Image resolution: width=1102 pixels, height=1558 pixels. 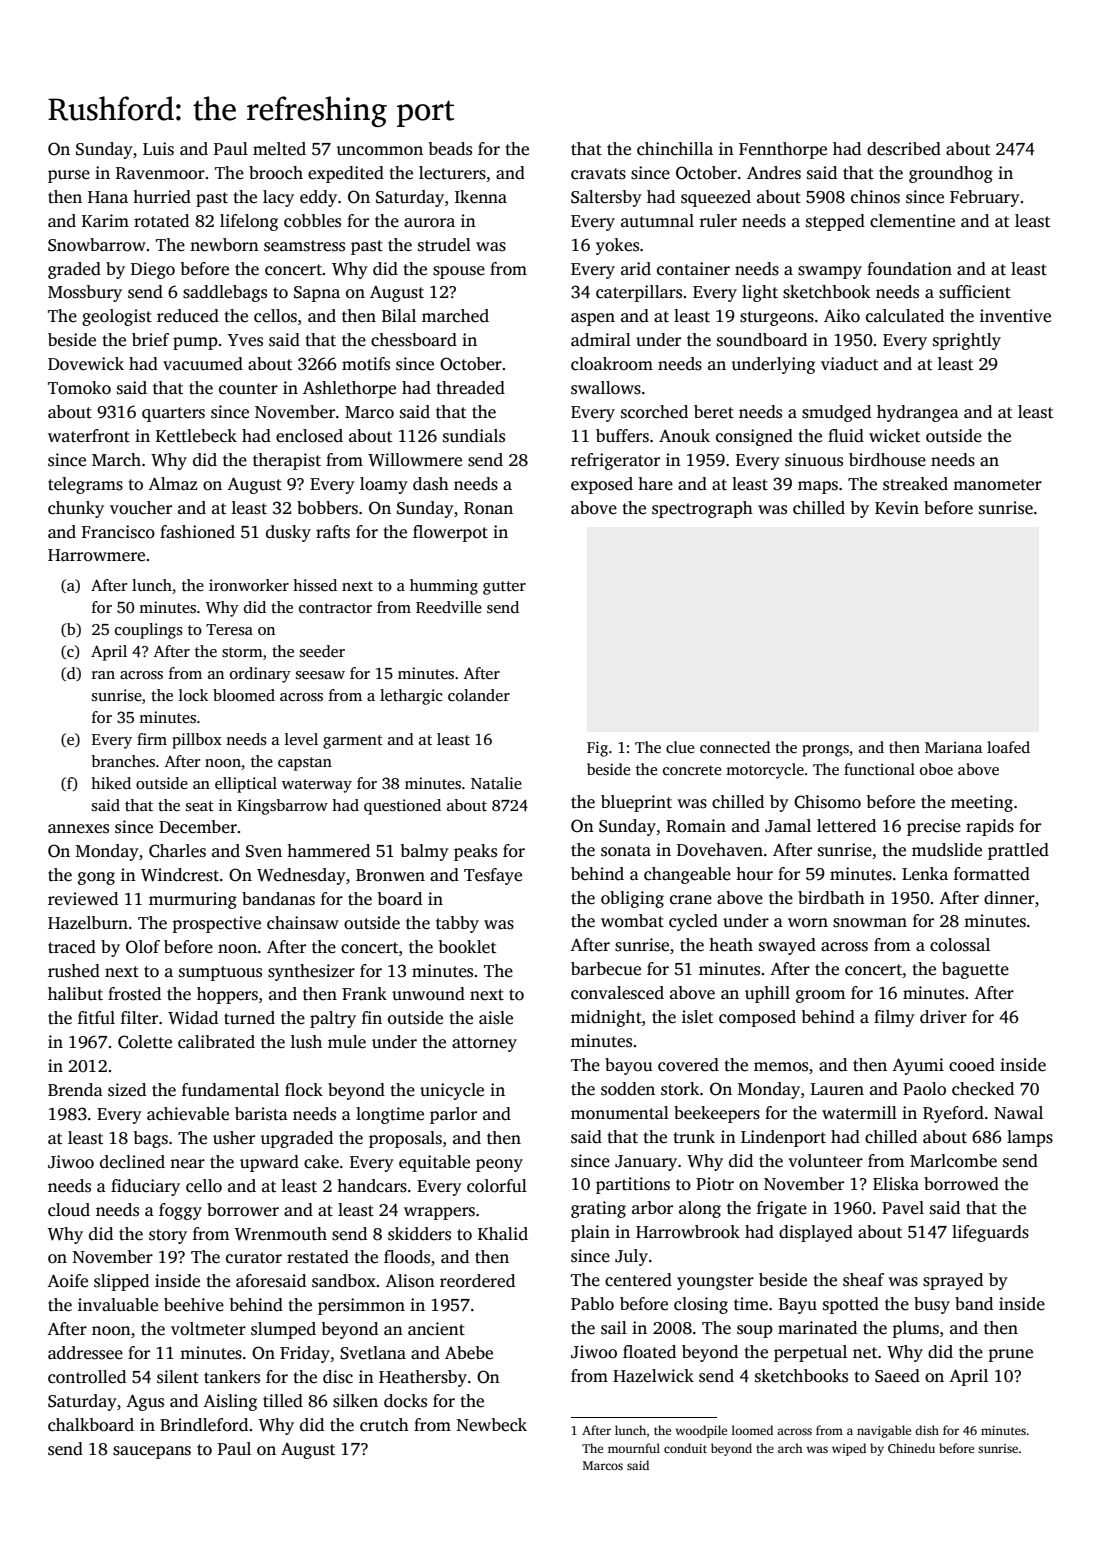 What do you see at coordinates (283, 1330) in the page?
I see `slumped` at bounding box center [283, 1330].
